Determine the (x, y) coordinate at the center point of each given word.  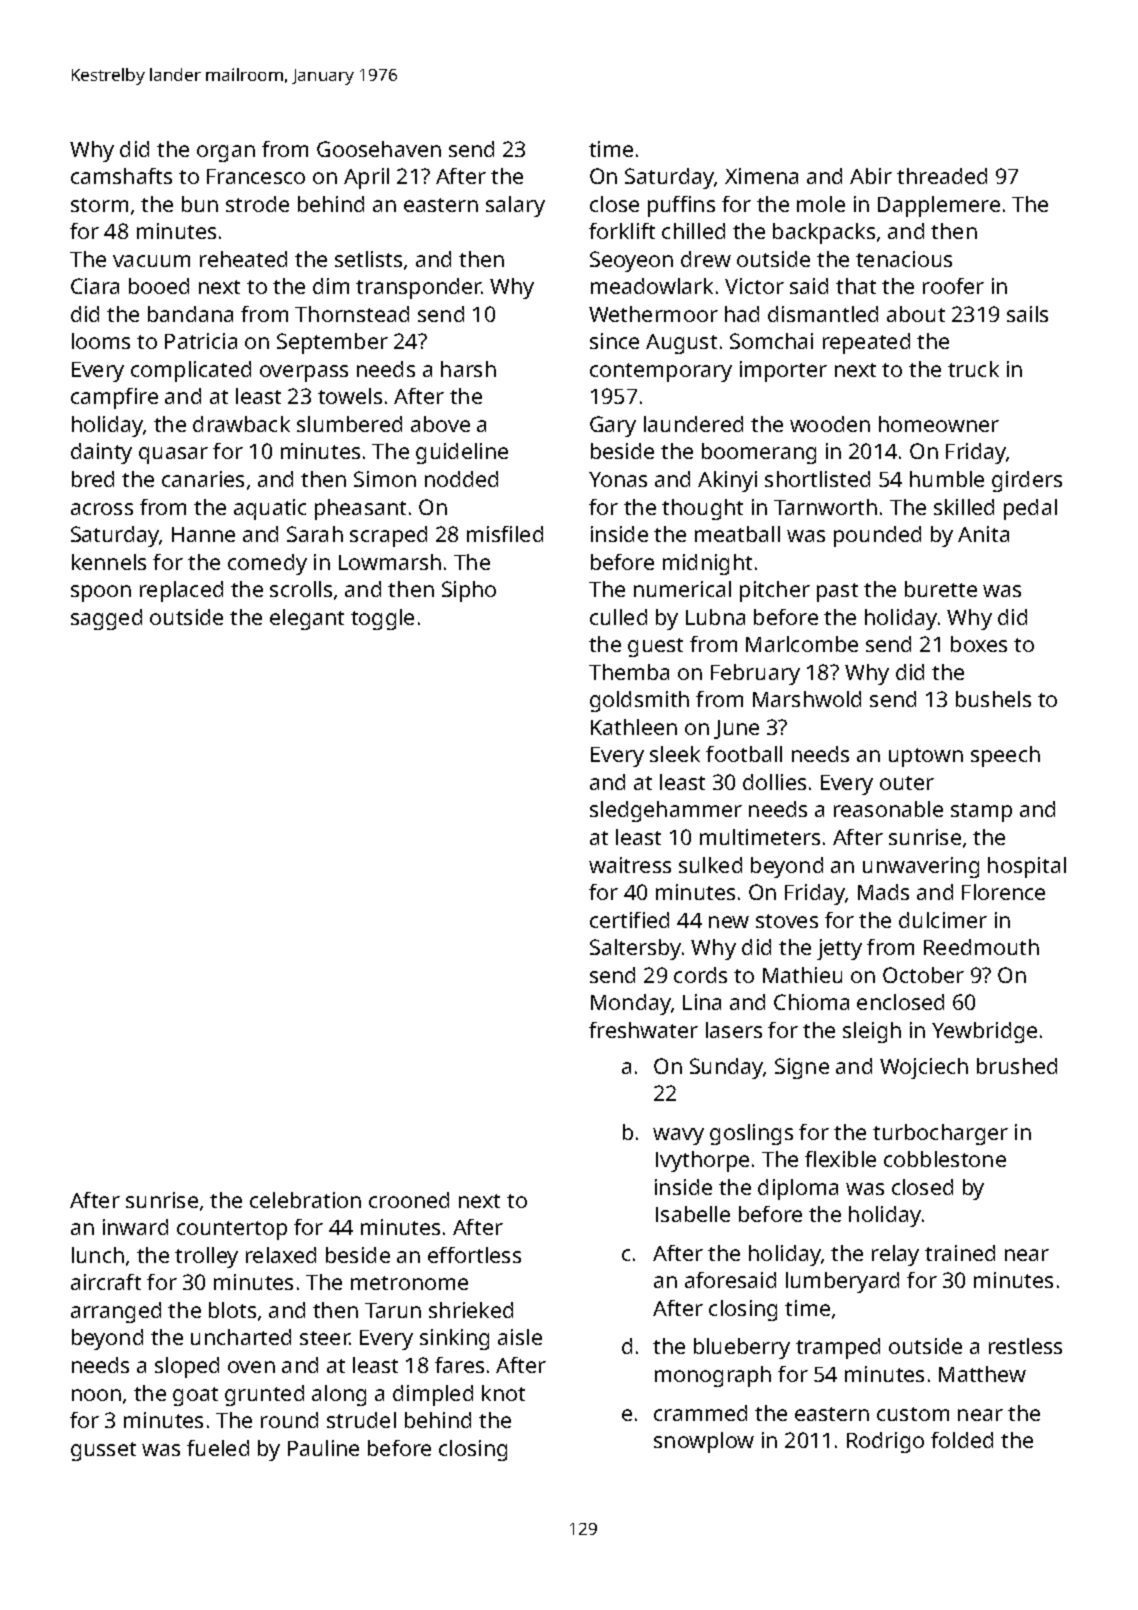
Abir (871, 176)
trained (960, 1253)
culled (618, 617)
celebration (305, 1200)
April (366, 178)
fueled (218, 1448)
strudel (361, 1420)
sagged (106, 619)
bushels (993, 699)
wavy (678, 1136)
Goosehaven (379, 149)
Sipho (469, 591)
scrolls (301, 589)
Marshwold (807, 699)
